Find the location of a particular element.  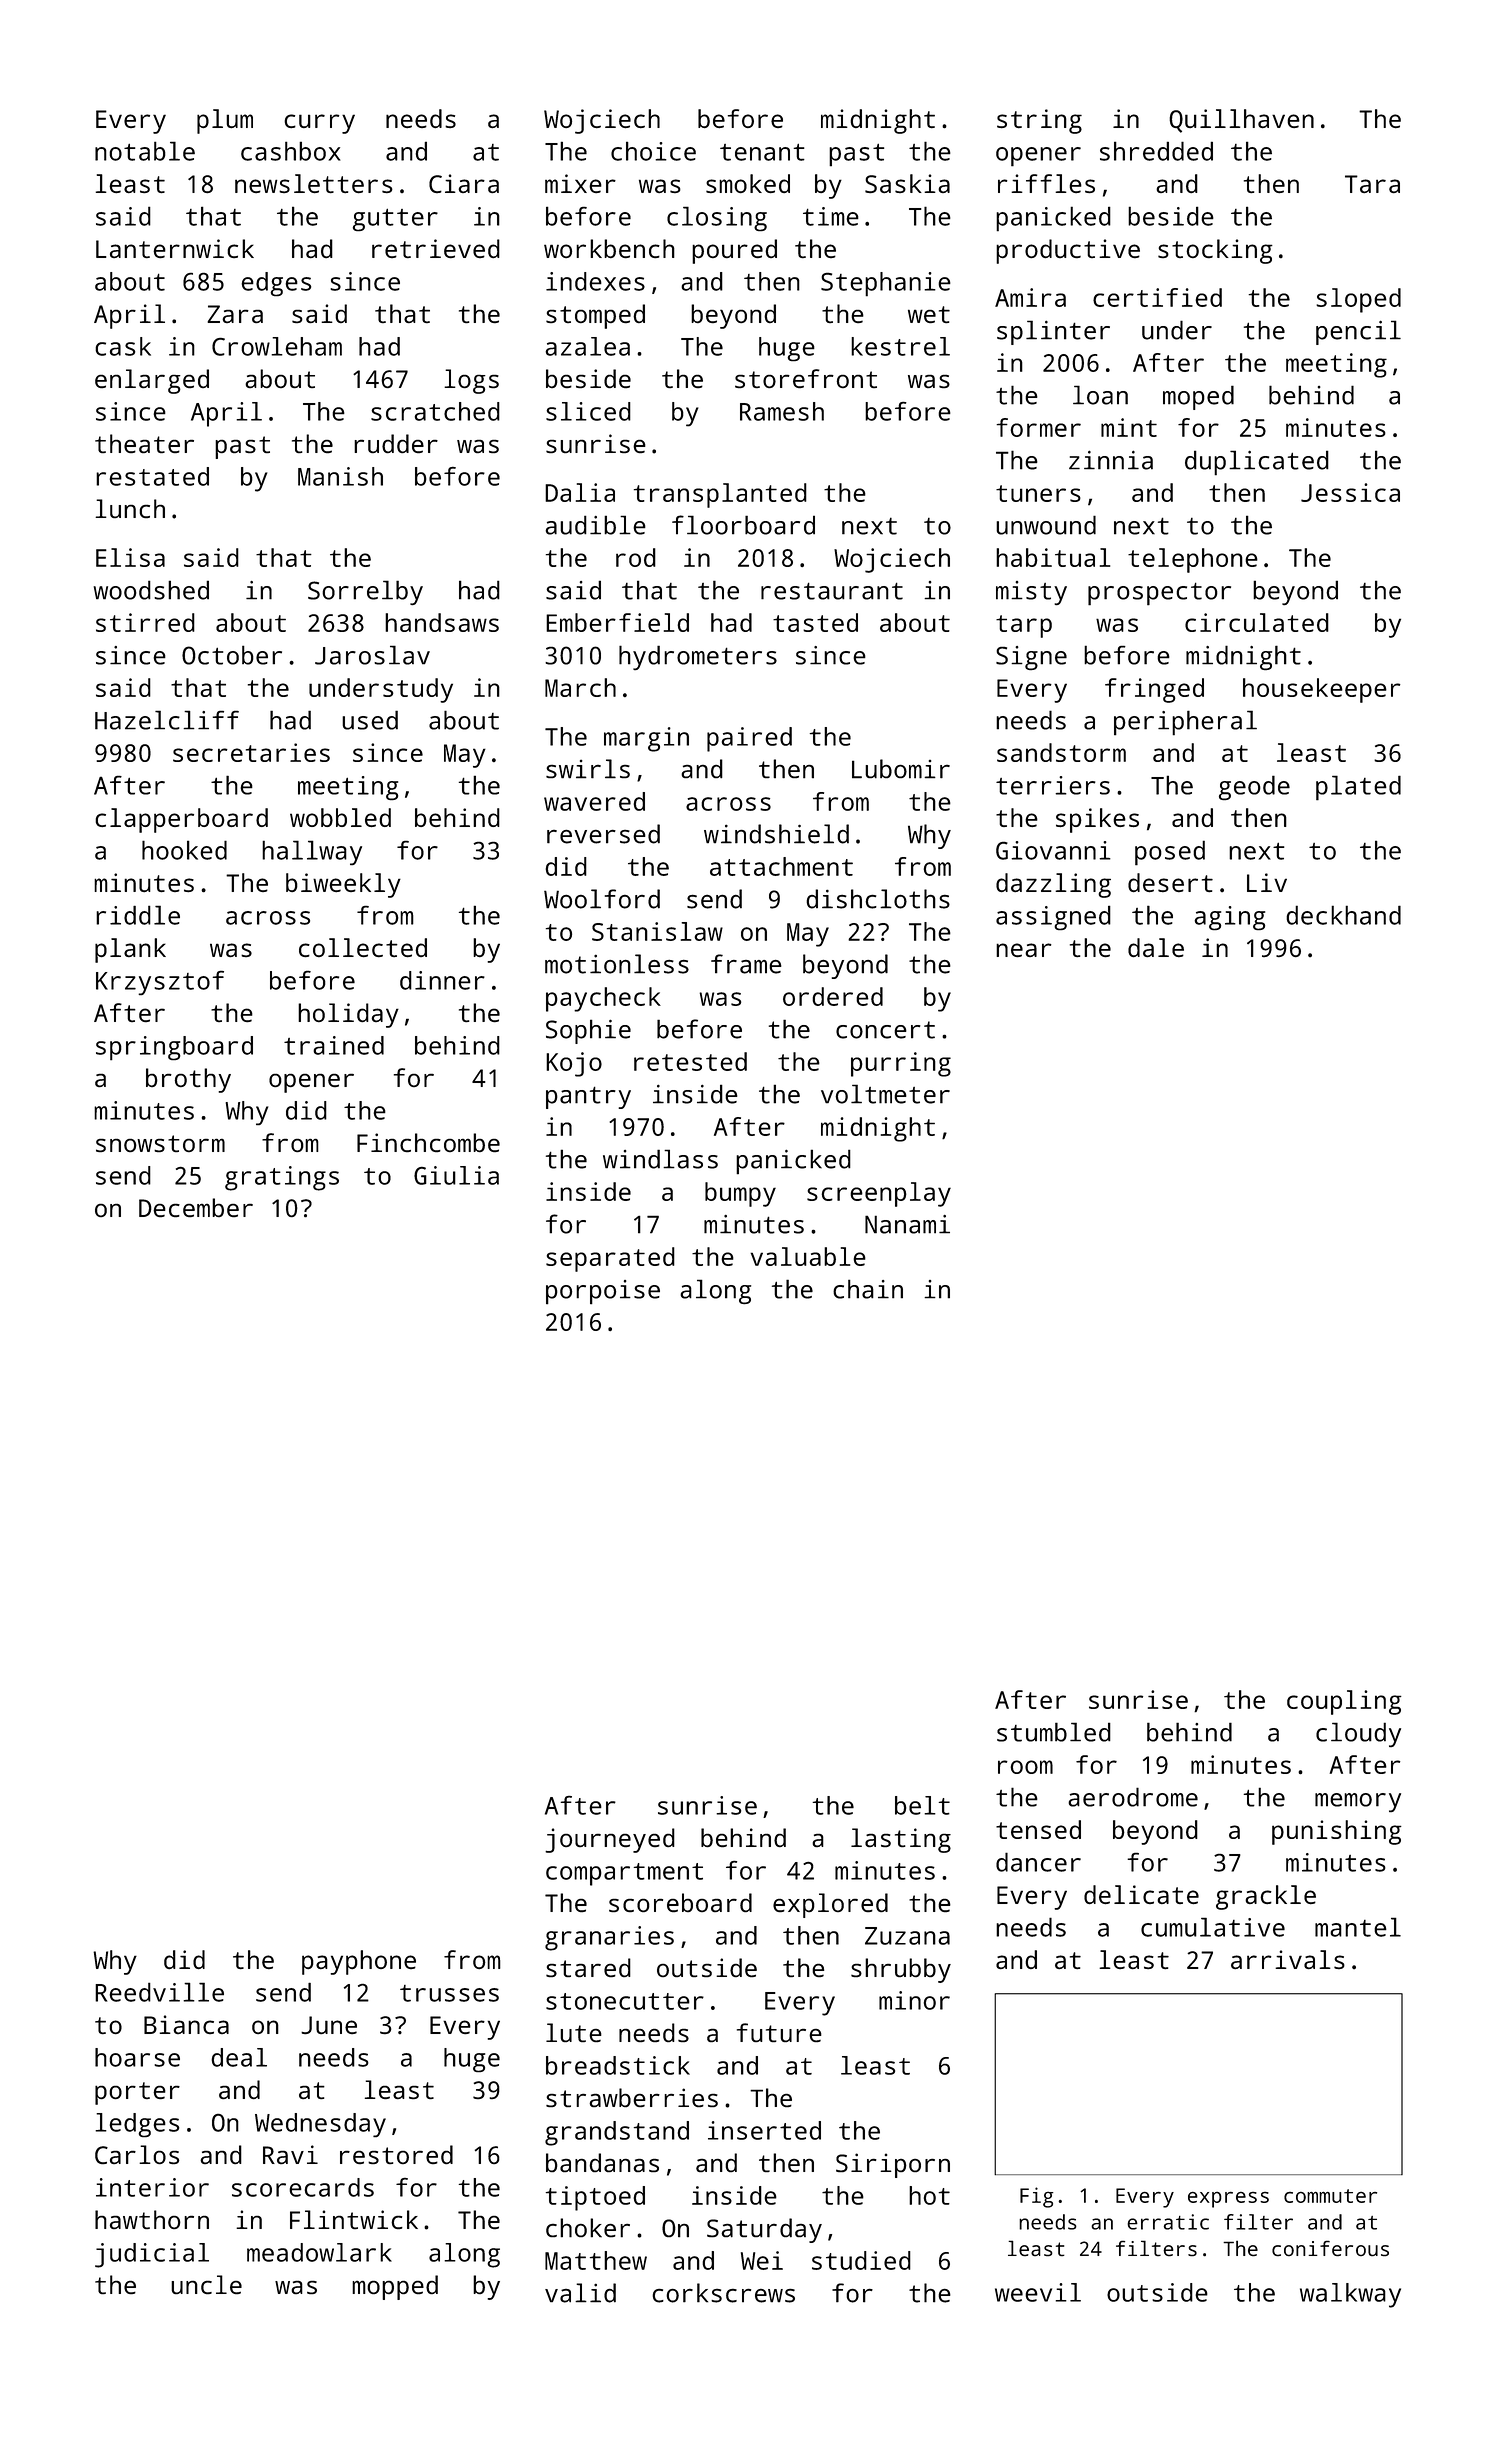

Quillhaven is located at coordinates (1241, 121).
